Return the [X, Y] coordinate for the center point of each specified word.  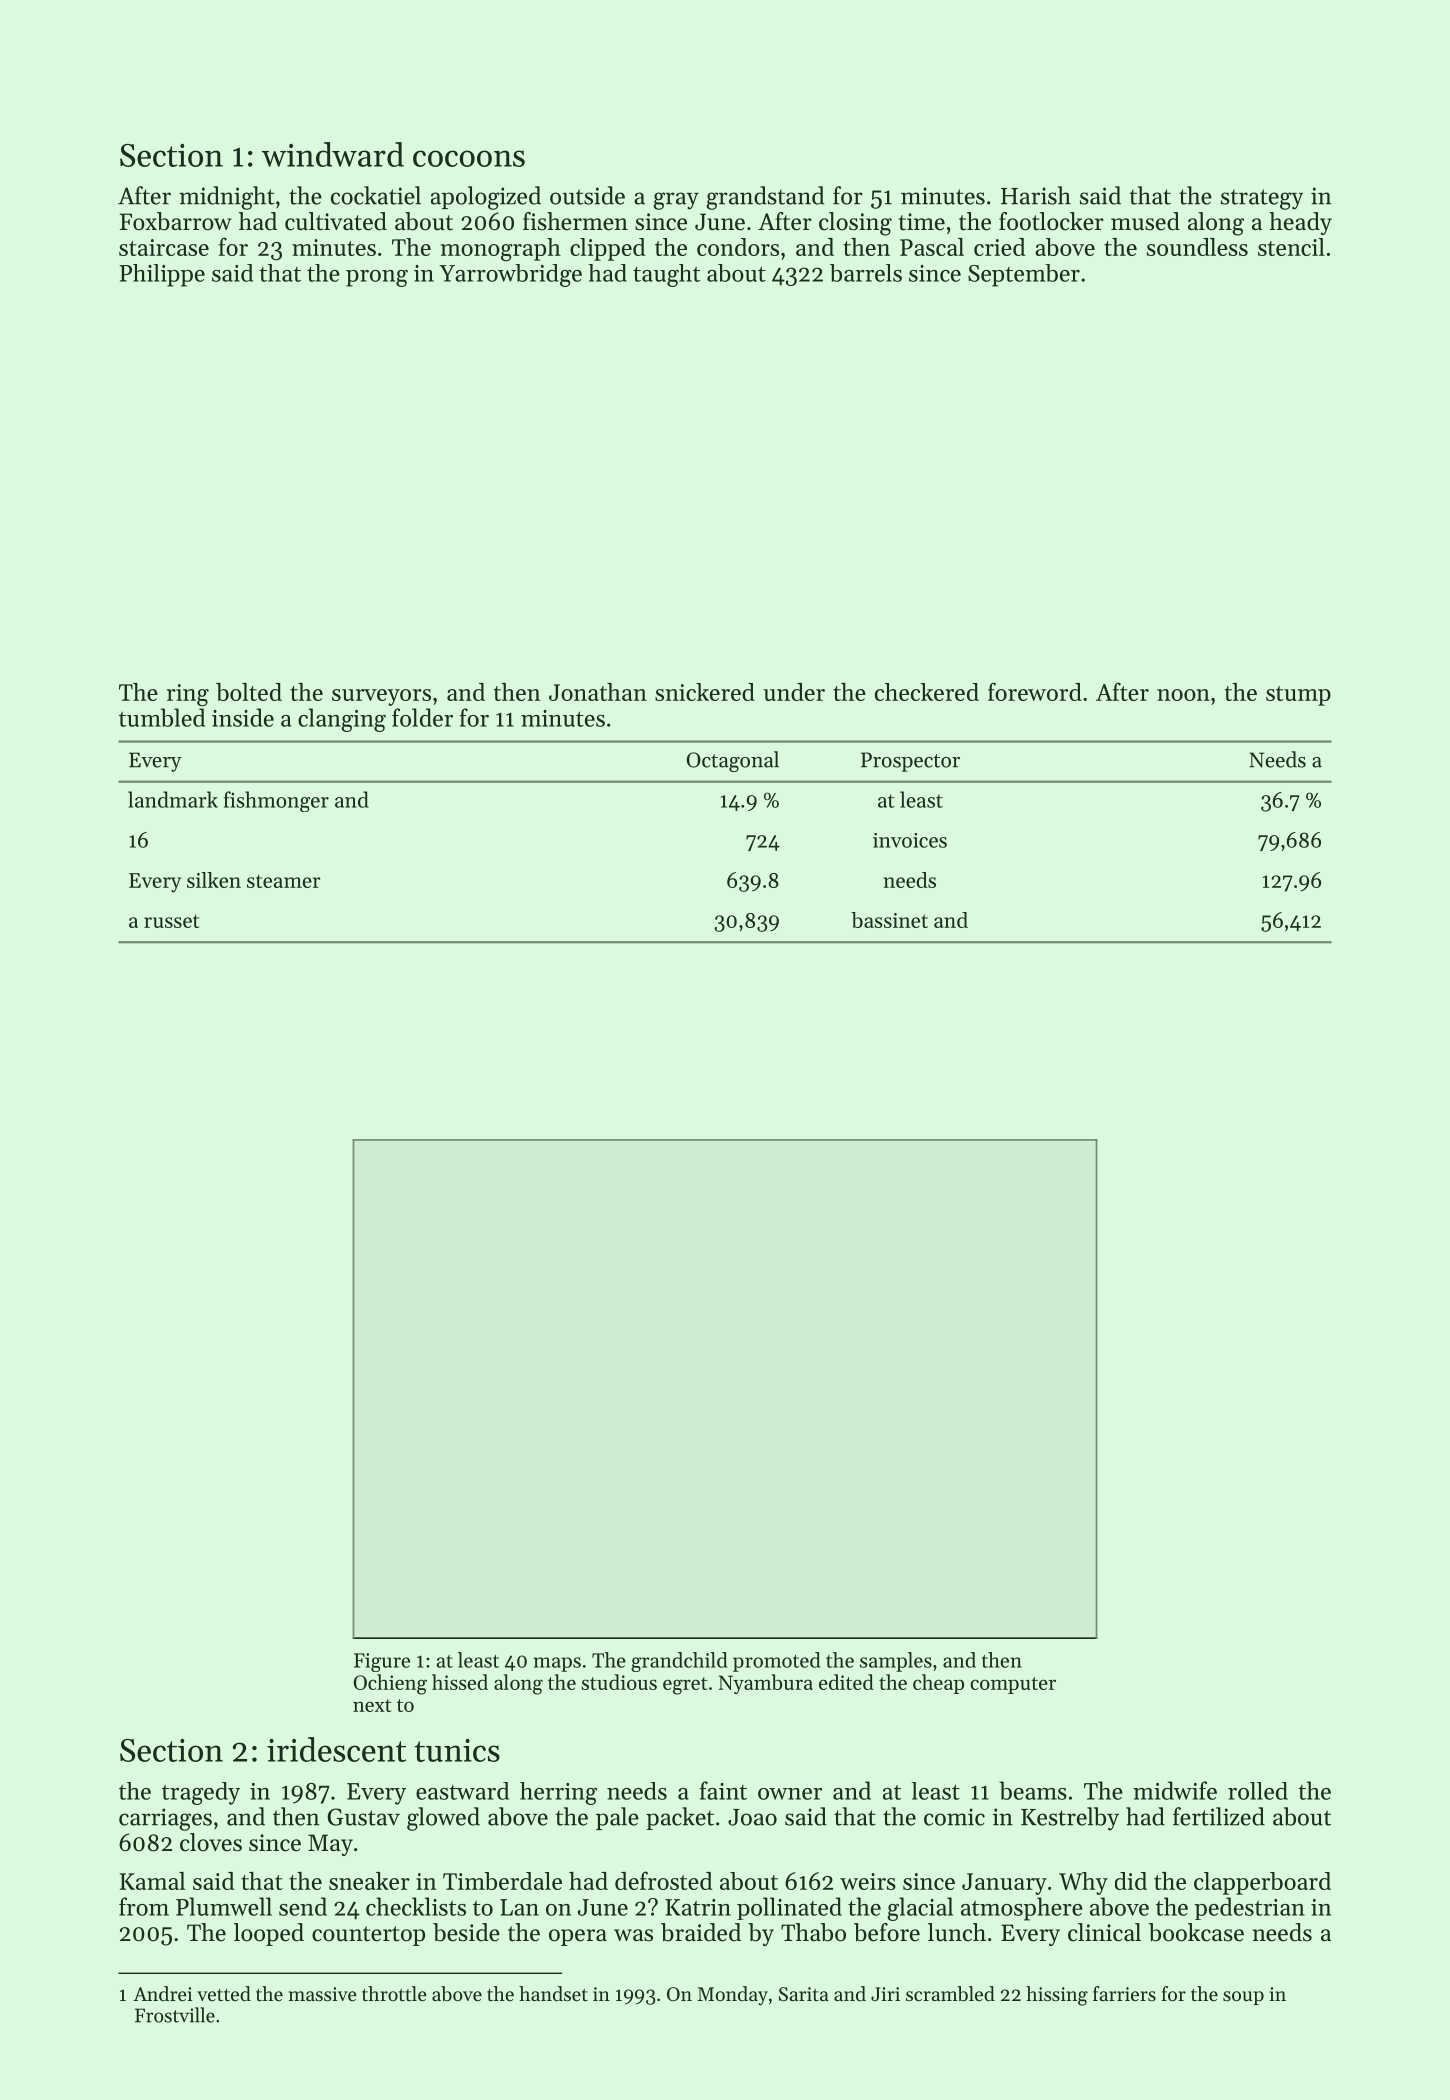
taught [666, 275]
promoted [776, 1662]
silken [214, 880]
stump [1298, 696]
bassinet [889, 920]
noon [1183, 695]
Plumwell [224, 1906]
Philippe [162, 275]
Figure [382, 1662]
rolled [1258, 1791]
